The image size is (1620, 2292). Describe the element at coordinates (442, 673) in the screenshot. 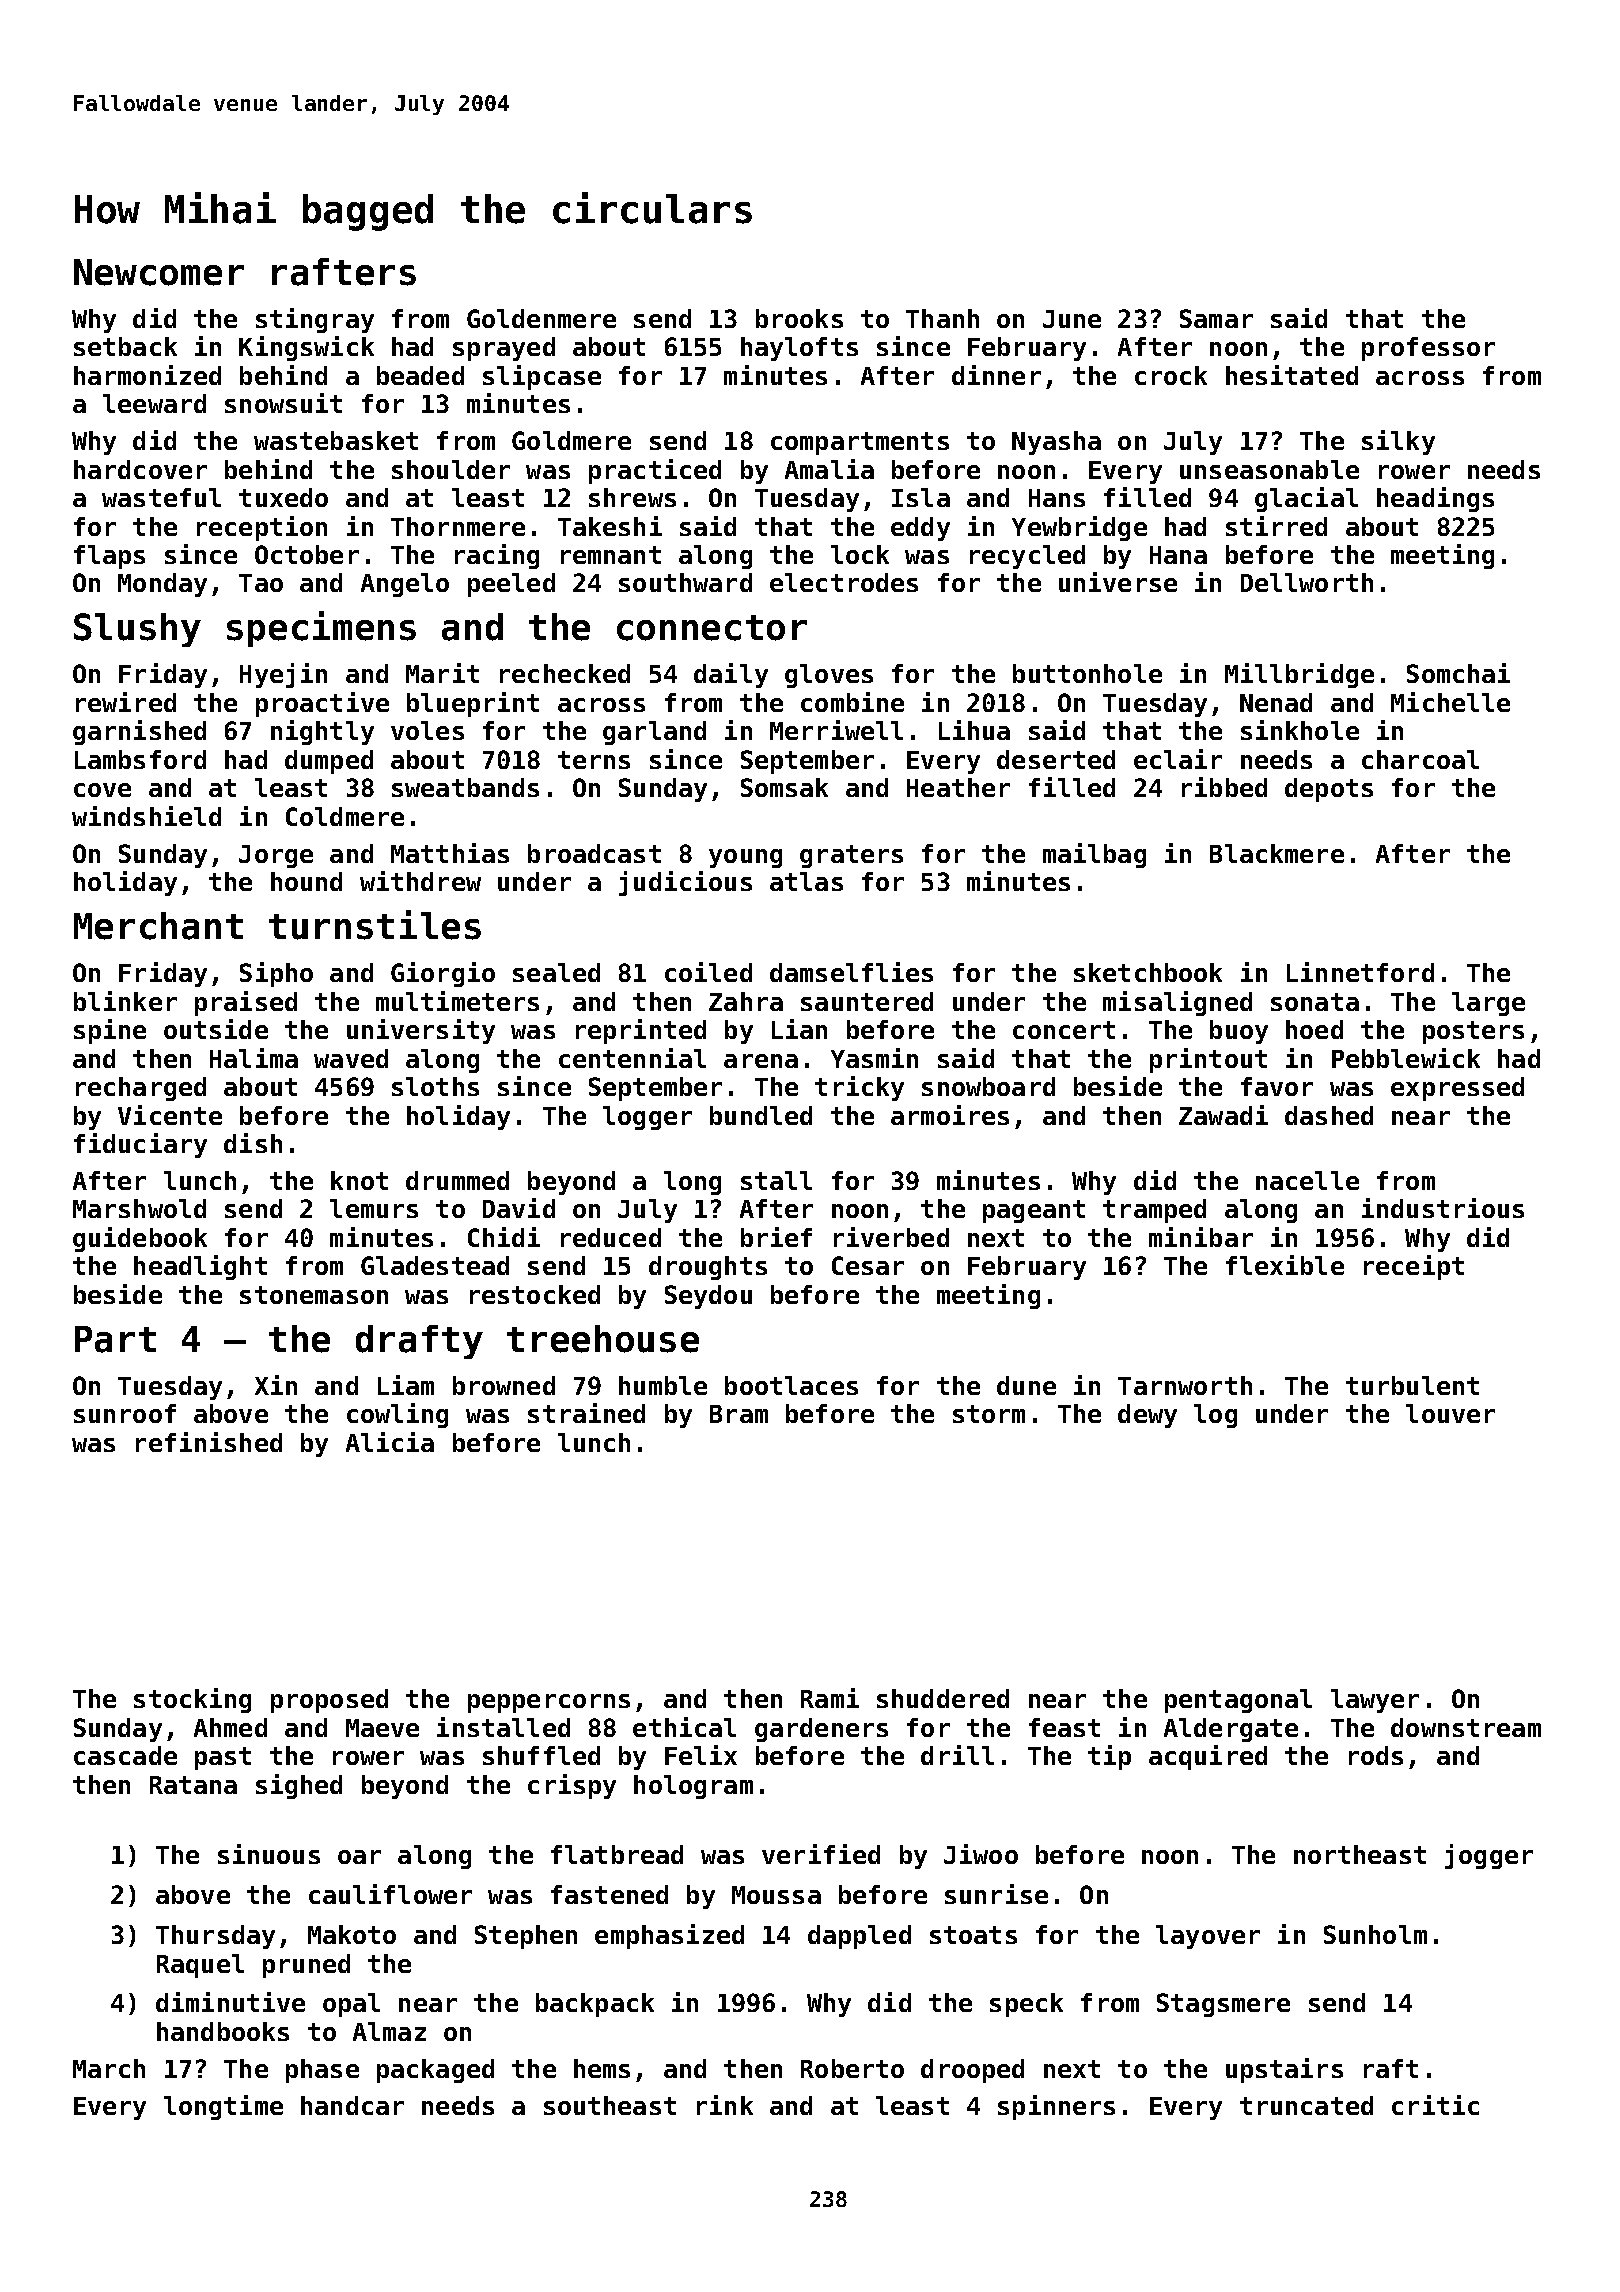

I see `Marit` at that location.
